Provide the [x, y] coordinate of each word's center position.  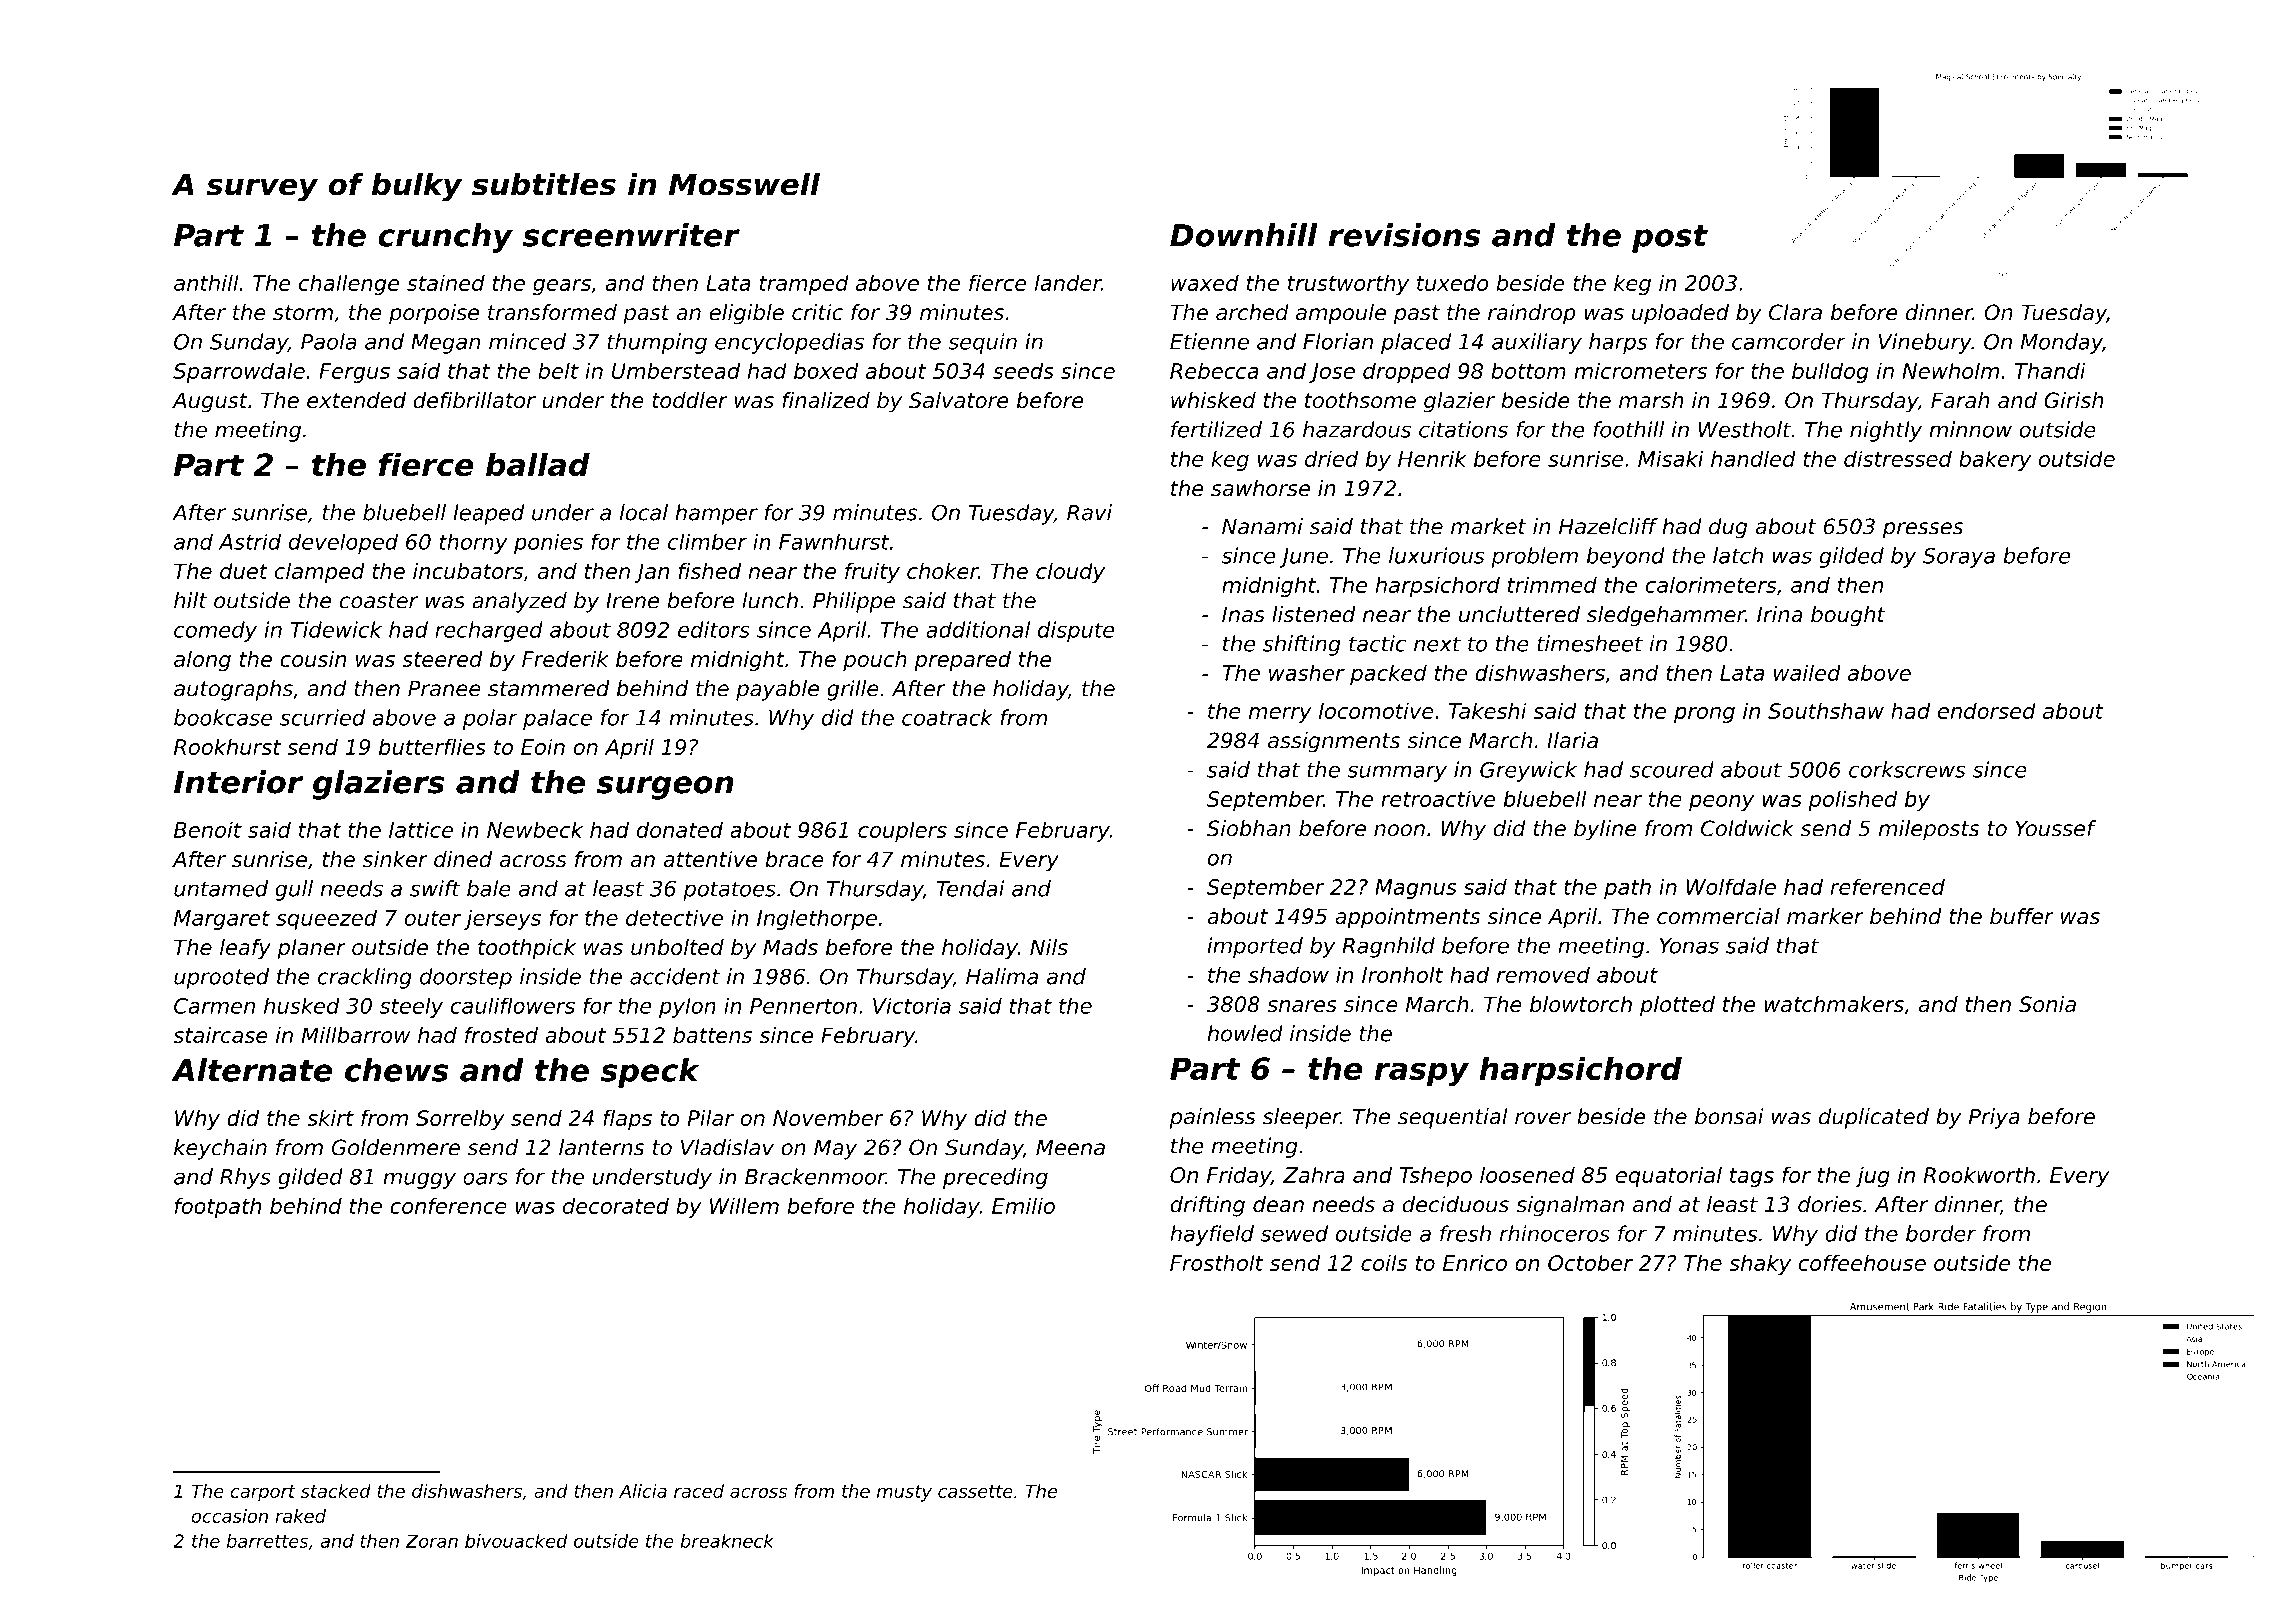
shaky [1760, 1264]
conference [448, 1205]
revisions [1404, 235]
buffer [2022, 916]
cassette [975, 1491]
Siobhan [1249, 828]
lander [1068, 282]
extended [356, 400]
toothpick [527, 949]
